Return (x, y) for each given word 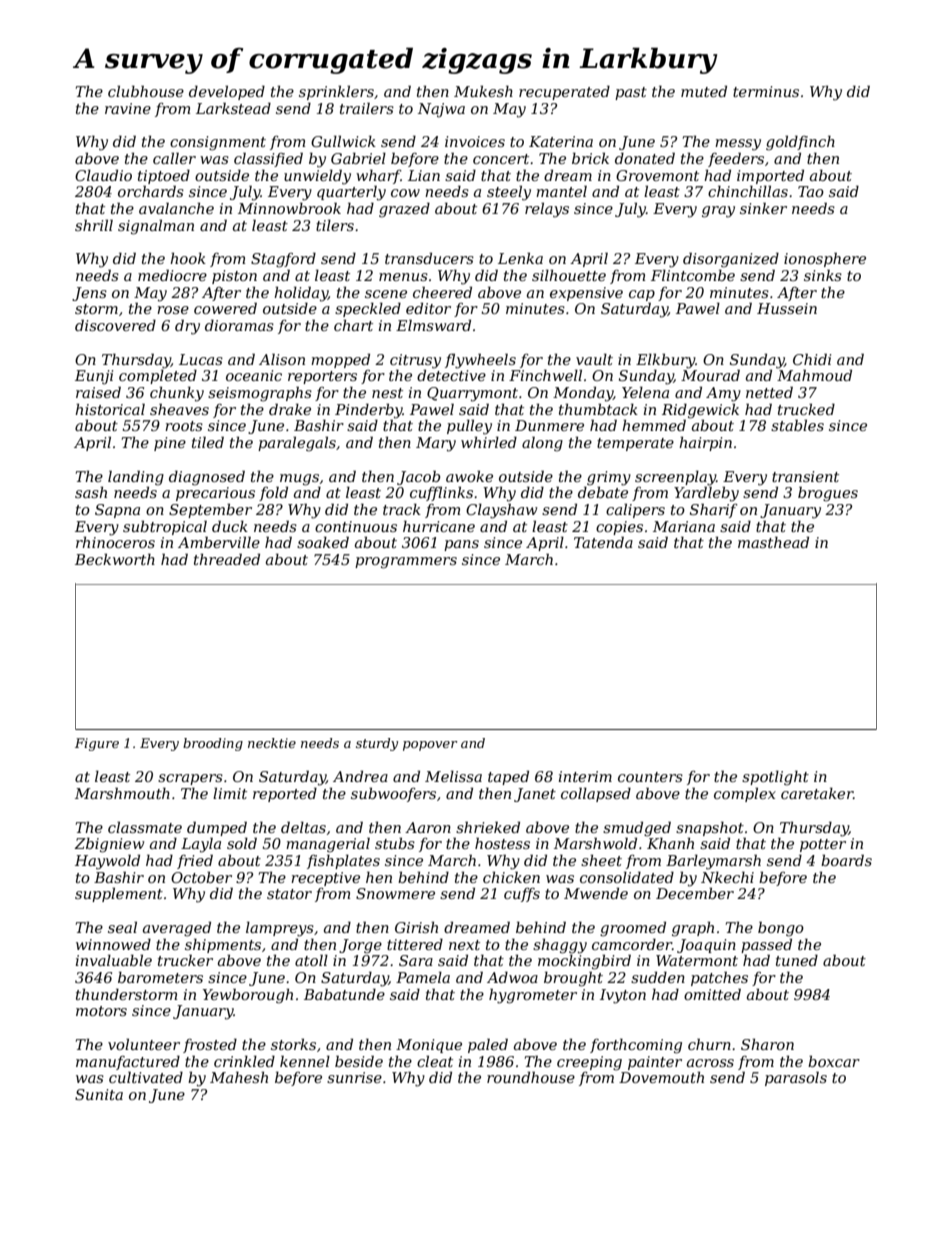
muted (704, 91)
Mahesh (239, 1077)
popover (430, 746)
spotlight (775, 778)
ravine (128, 108)
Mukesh (483, 91)
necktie (272, 743)
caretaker (817, 793)
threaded (227, 559)
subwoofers (393, 794)
